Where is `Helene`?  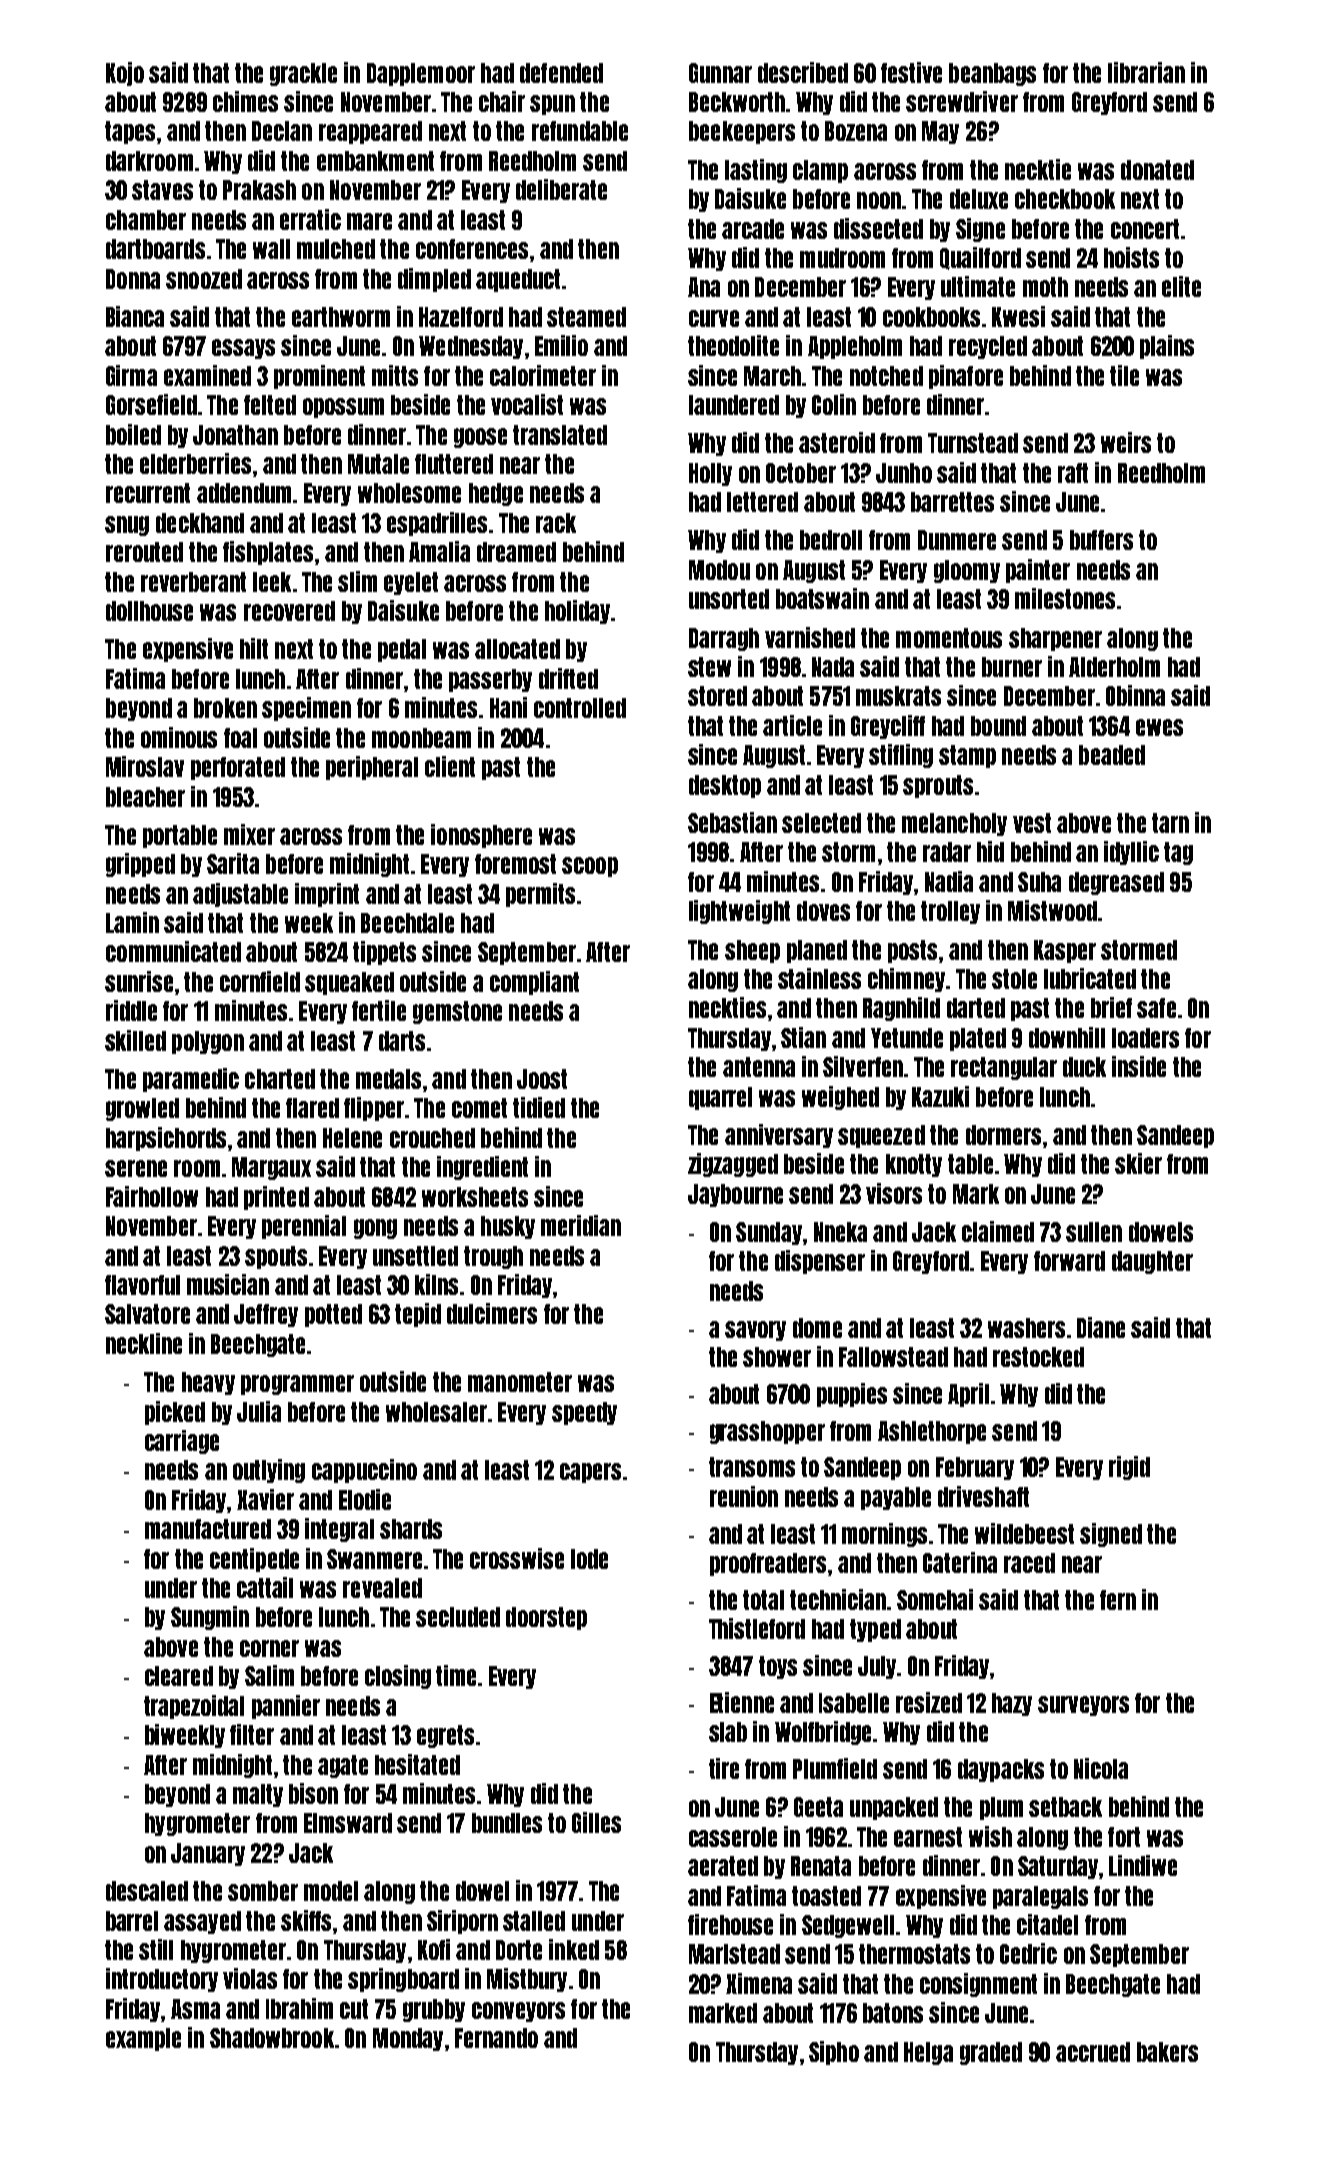 Helene is located at coordinates (352, 1138).
